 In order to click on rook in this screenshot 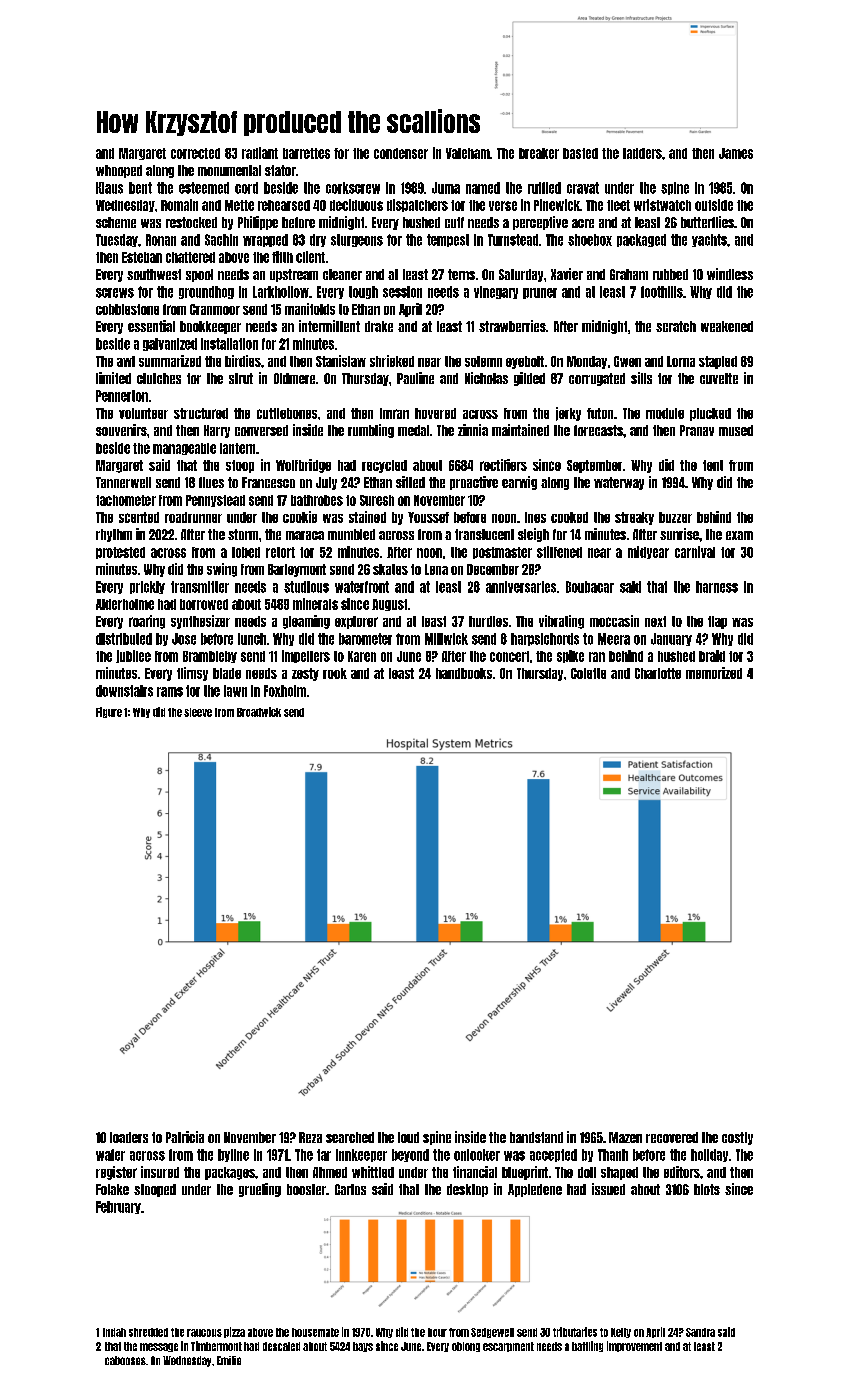, I will do `click(335, 673)`.
